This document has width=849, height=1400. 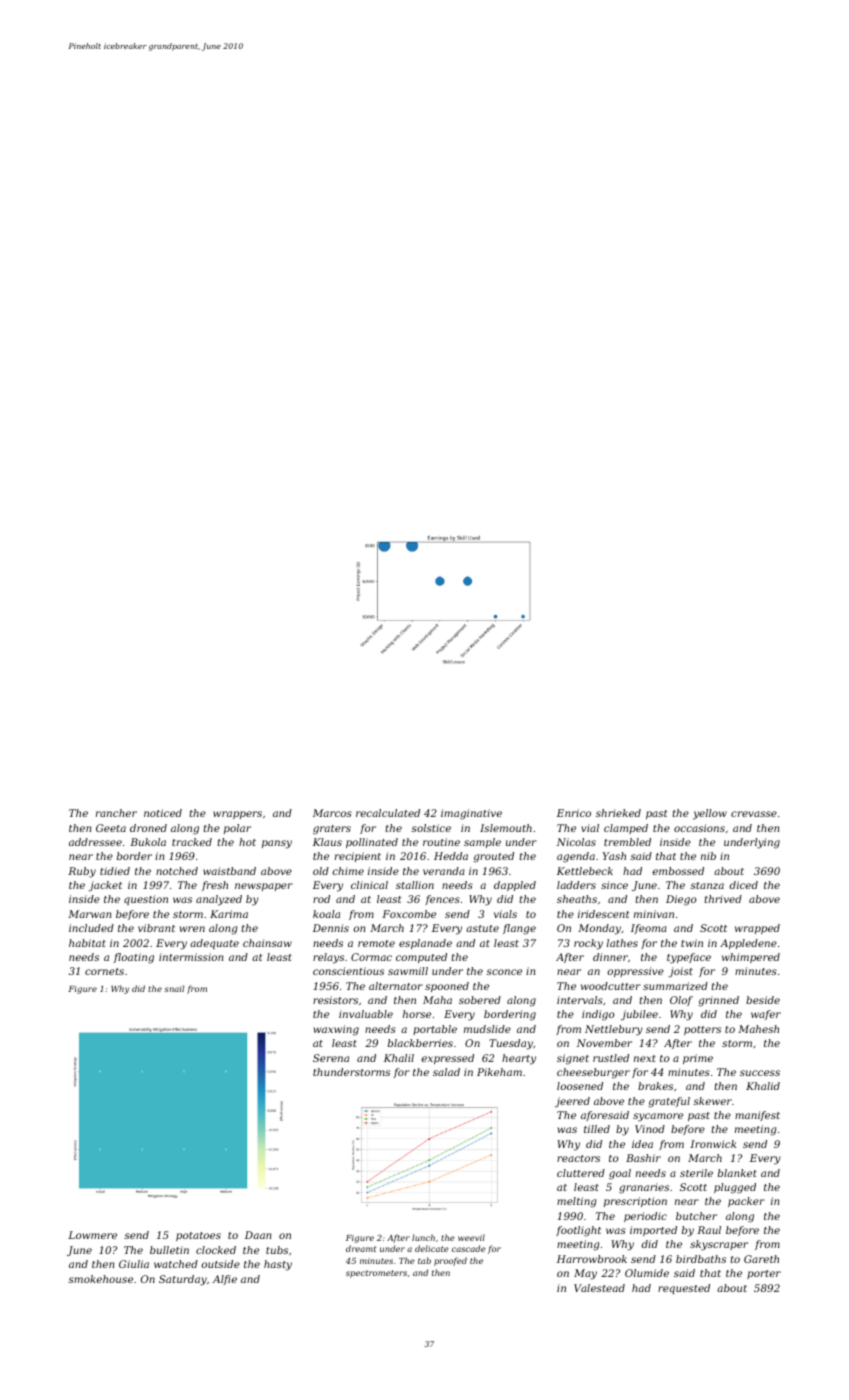 I want to click on Khalid, so click(x=763, y=1086).
